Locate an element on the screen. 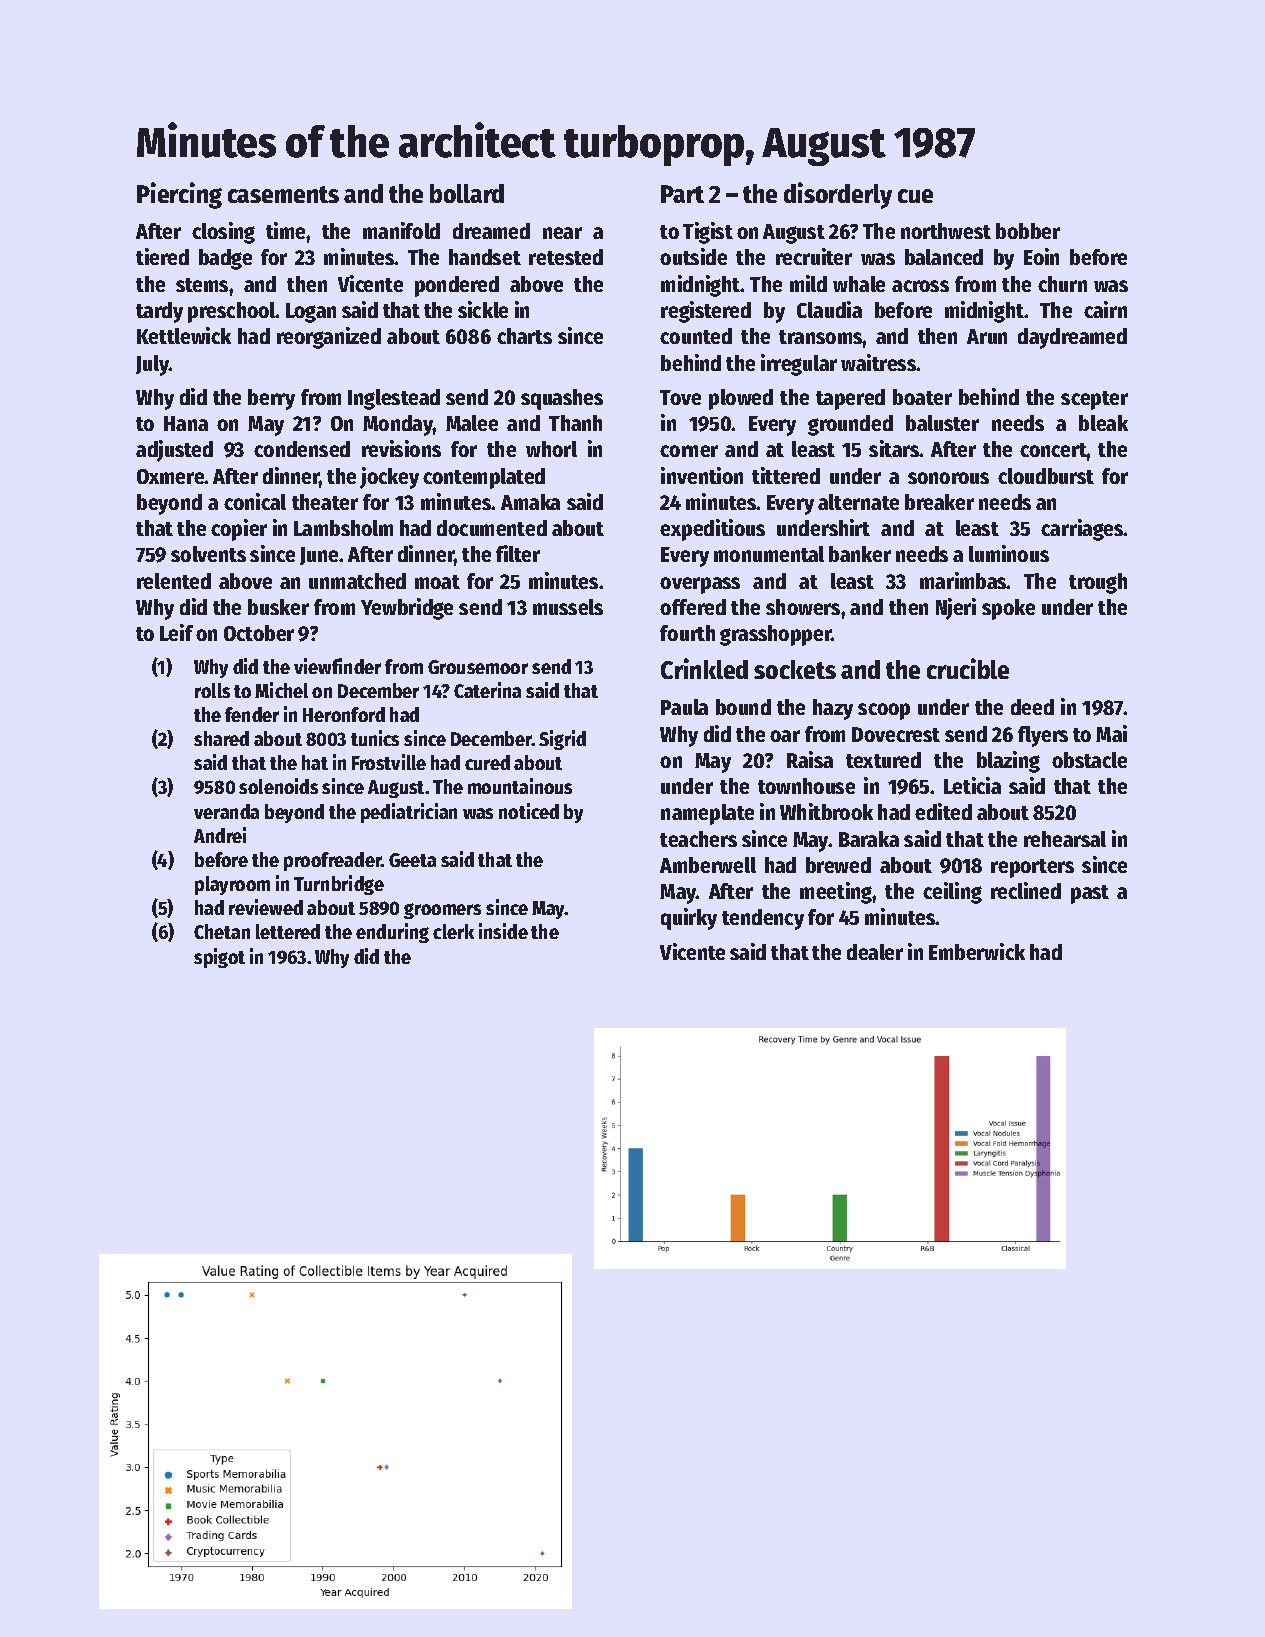 The height and width of the screenshot is (1637, 1265). Tove is located at coordinates (680, 397).
